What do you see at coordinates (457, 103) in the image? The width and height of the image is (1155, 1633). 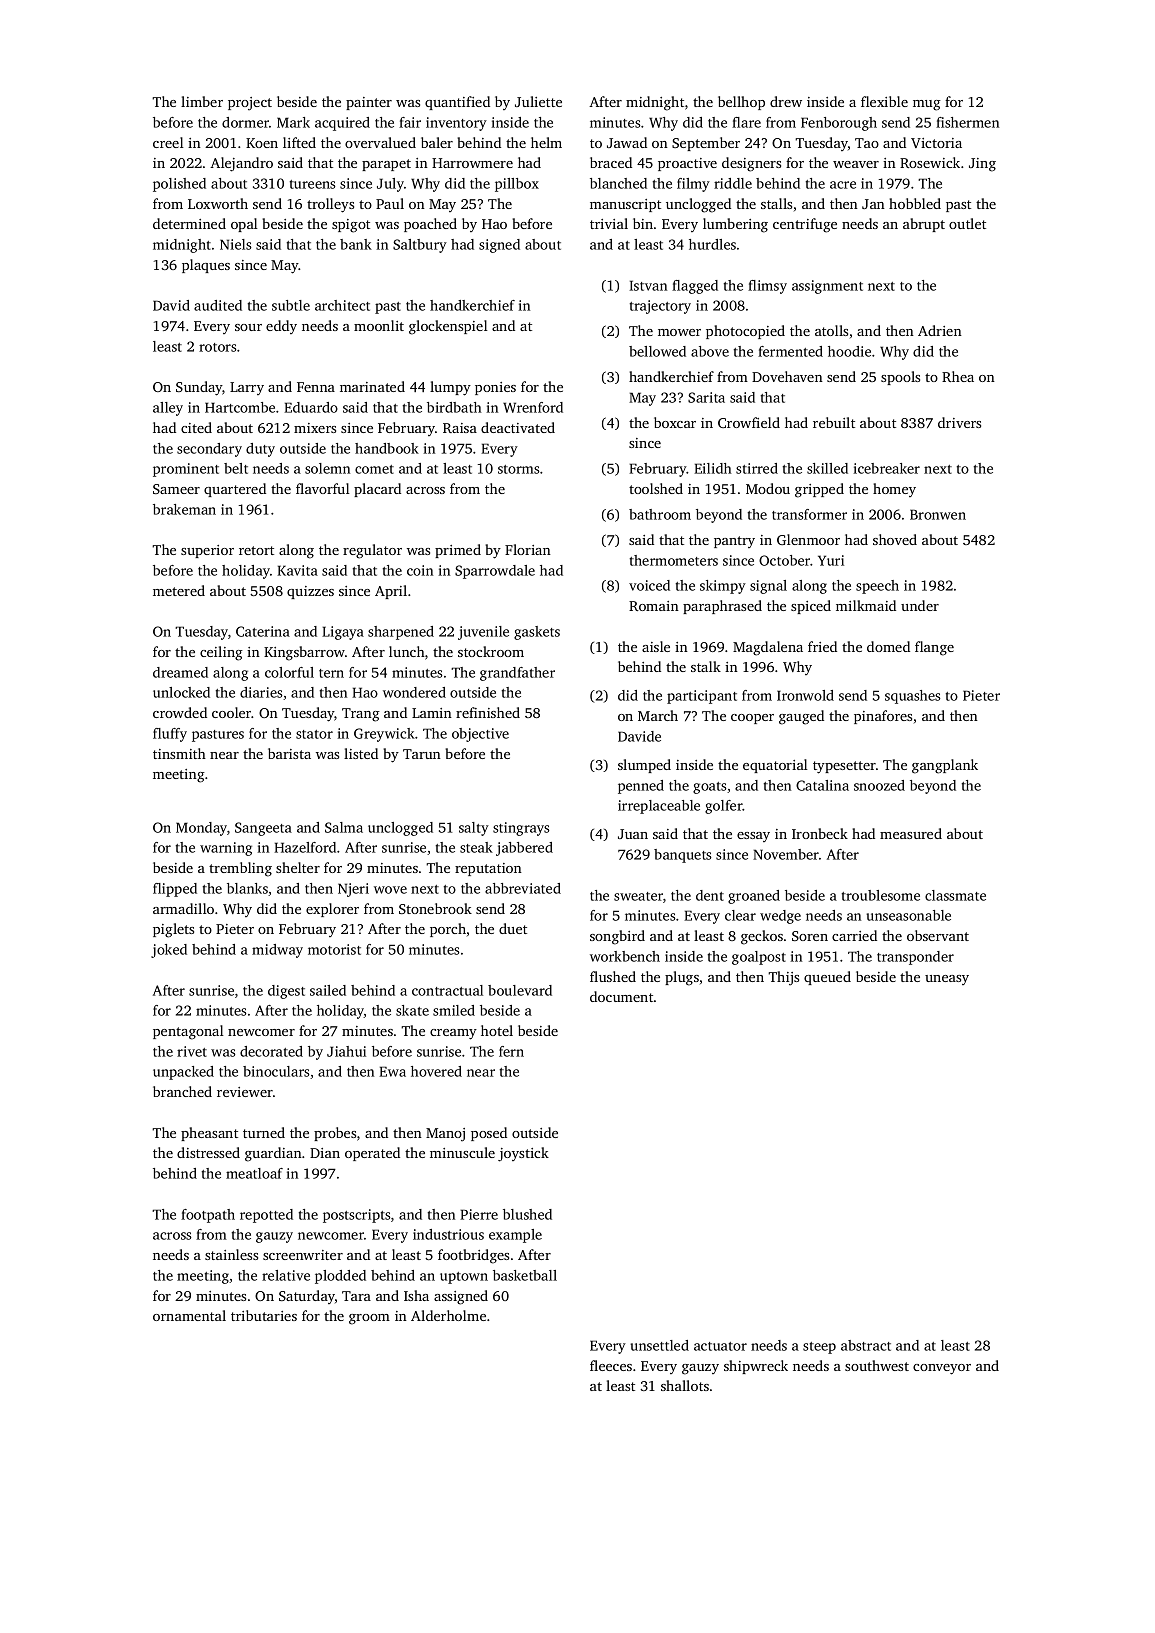 I see `quantified` at bounding box center [457, 103].
